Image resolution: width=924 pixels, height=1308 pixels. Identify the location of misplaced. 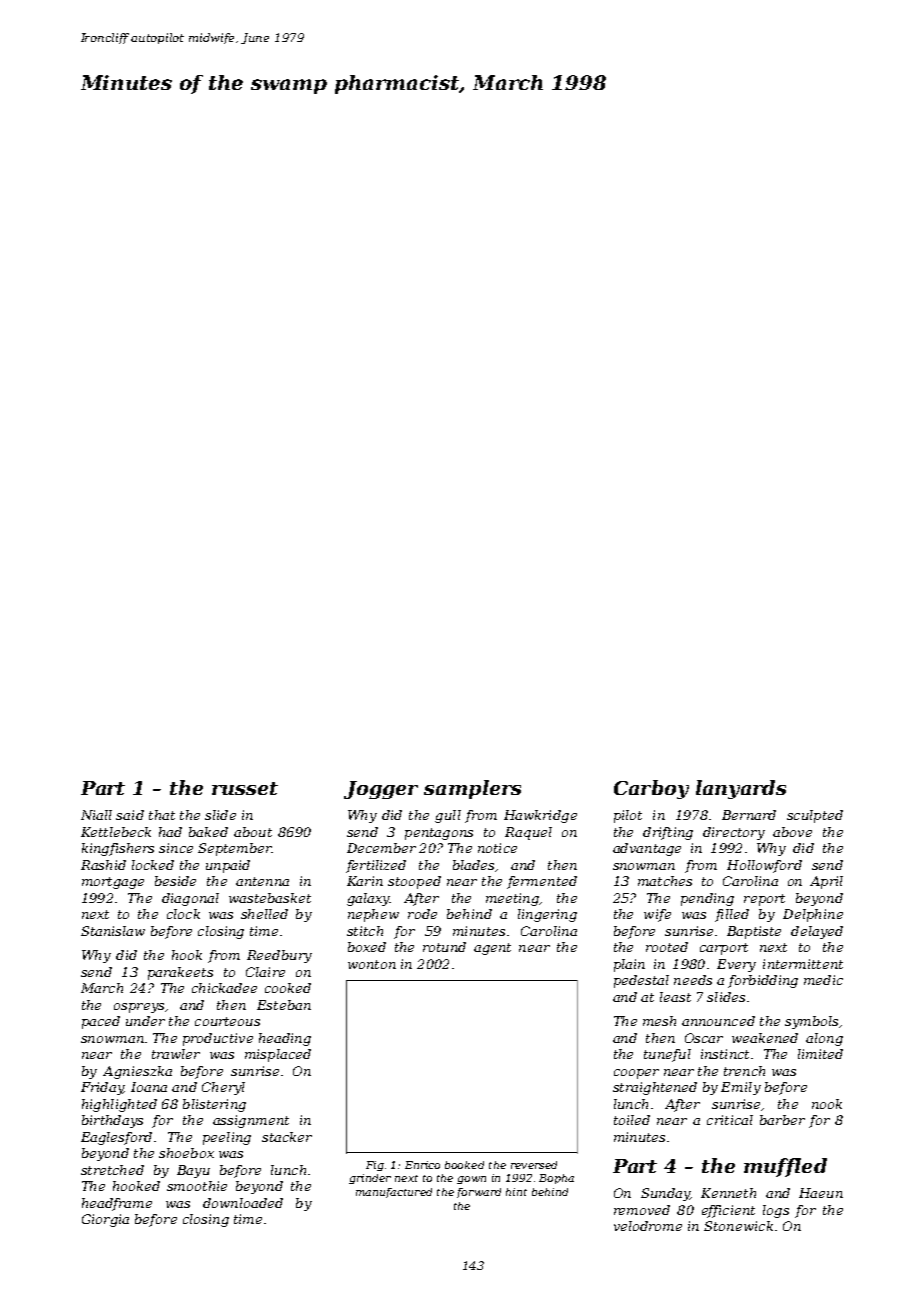
(278, 1055).
